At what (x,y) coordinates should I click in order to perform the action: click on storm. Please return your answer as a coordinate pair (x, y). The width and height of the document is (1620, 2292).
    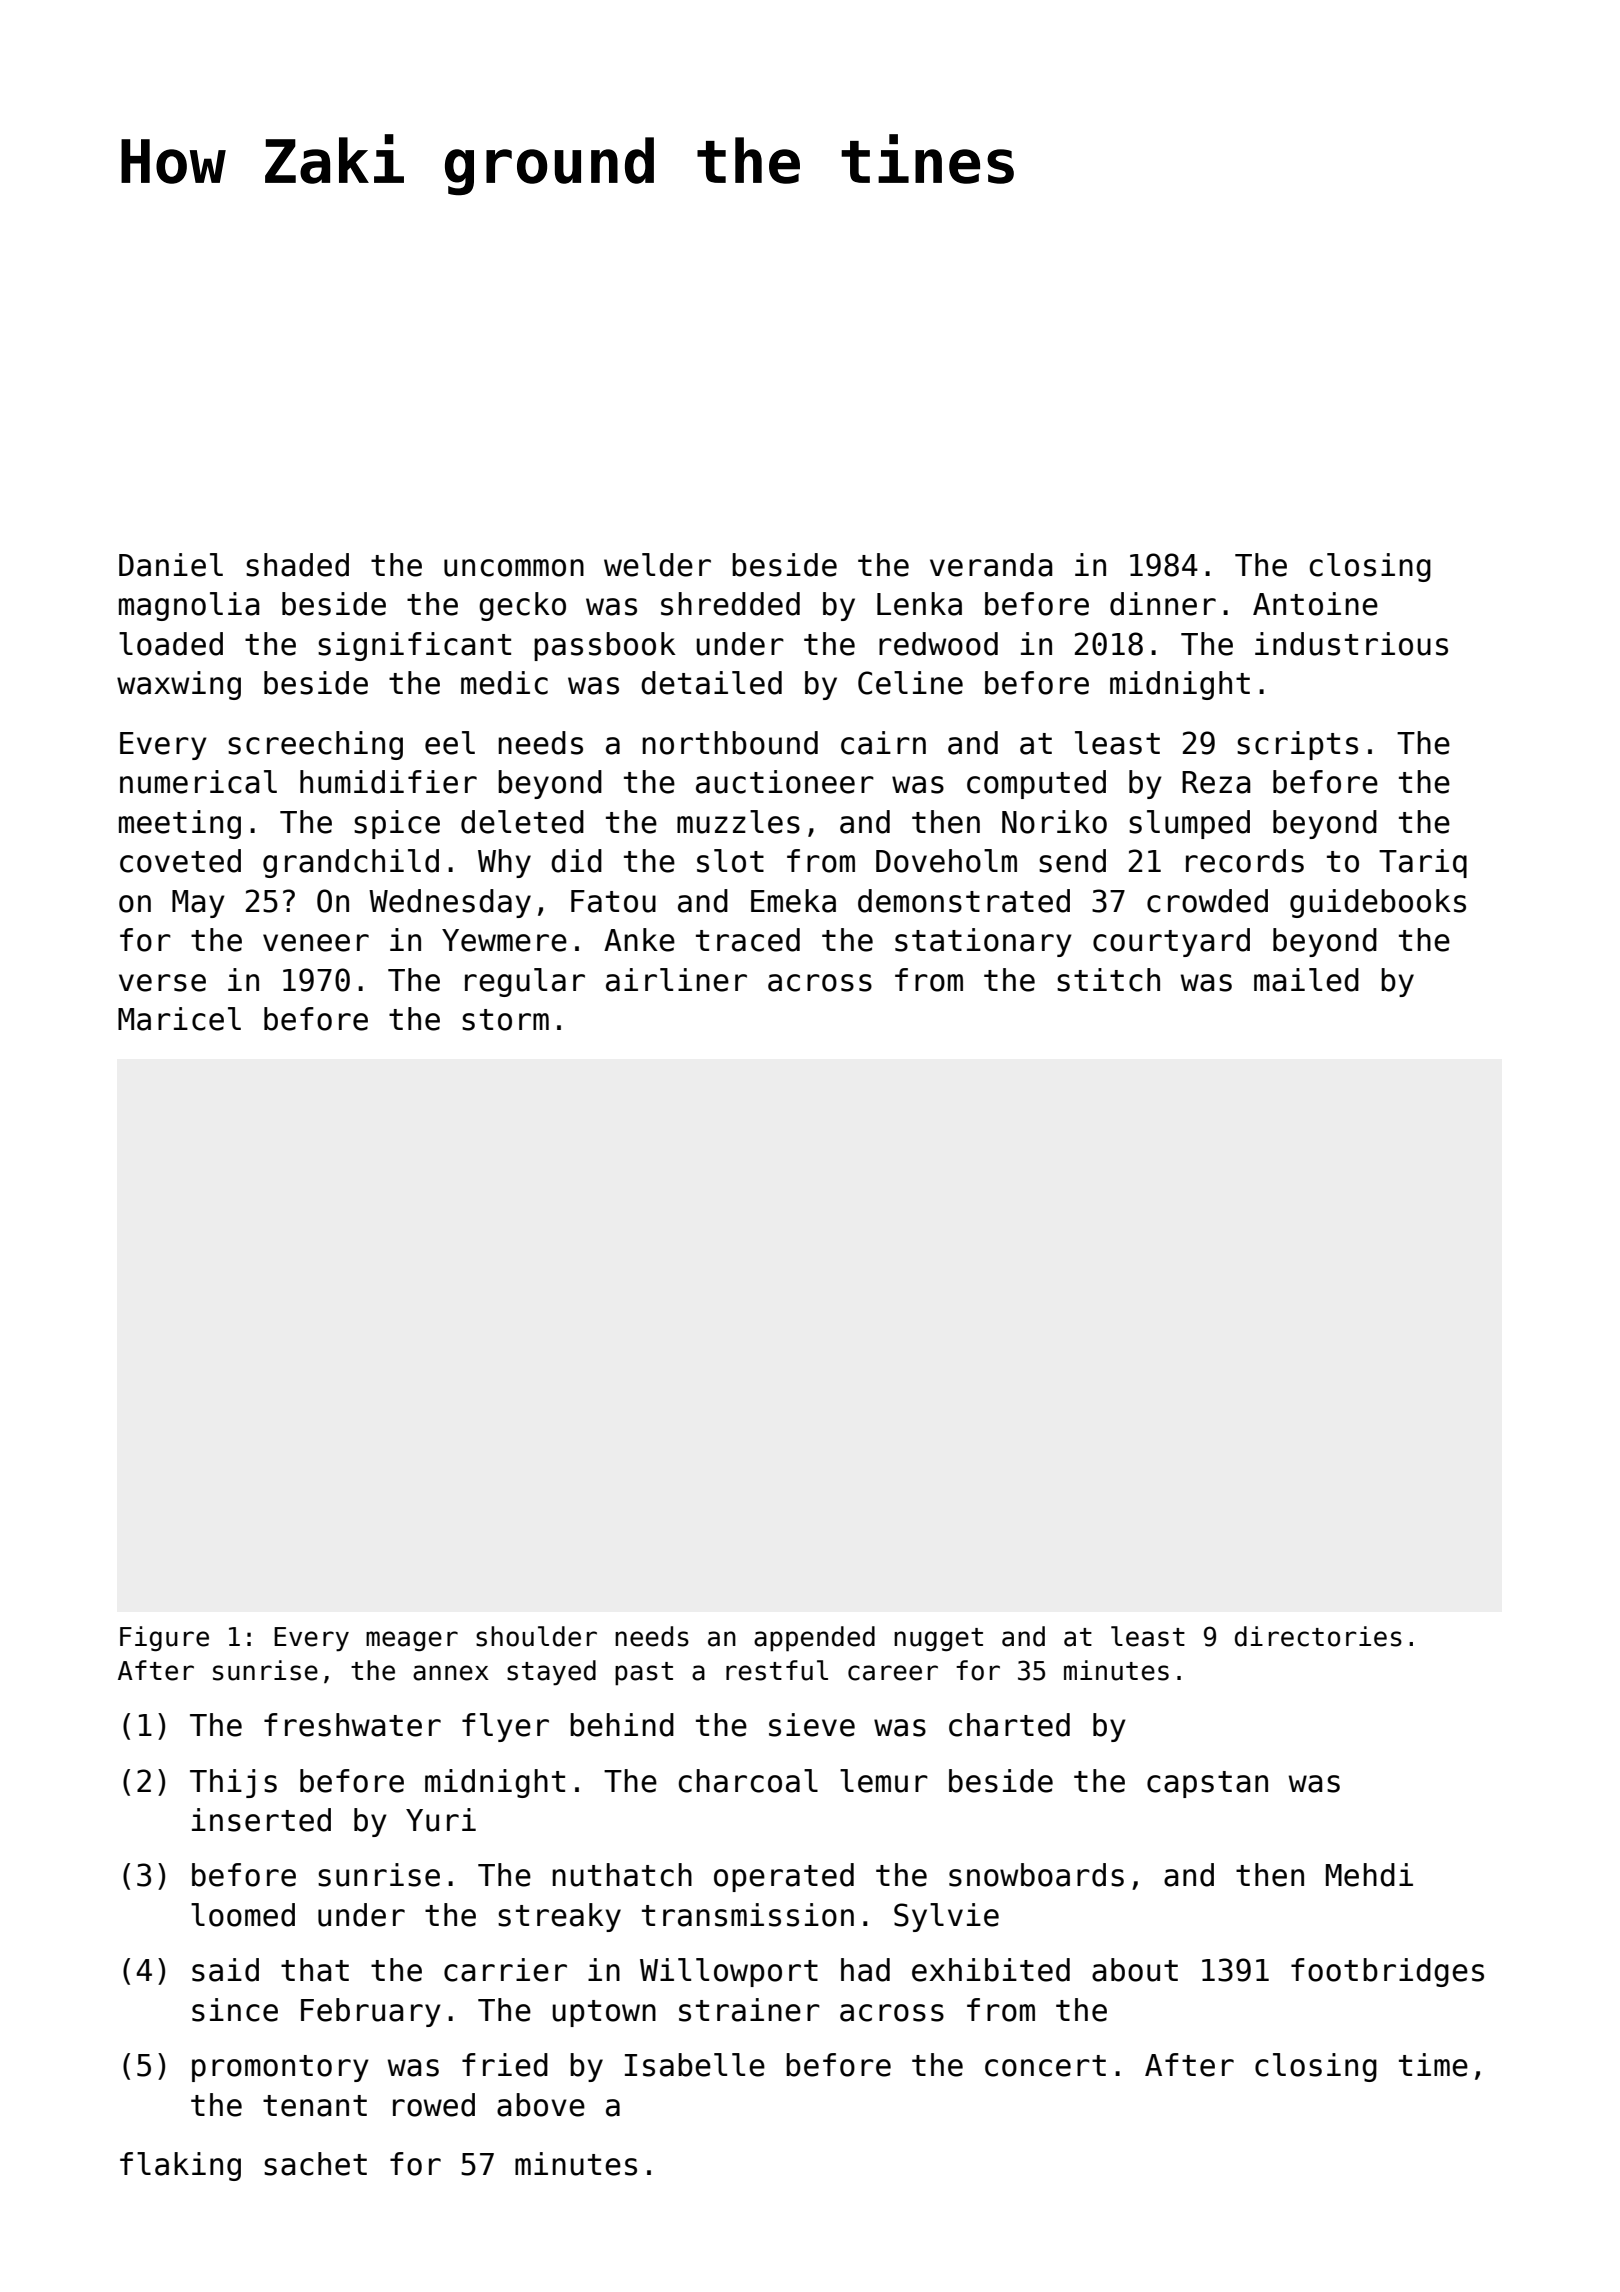
    Looking at the image, I should click on (505, 1020).
